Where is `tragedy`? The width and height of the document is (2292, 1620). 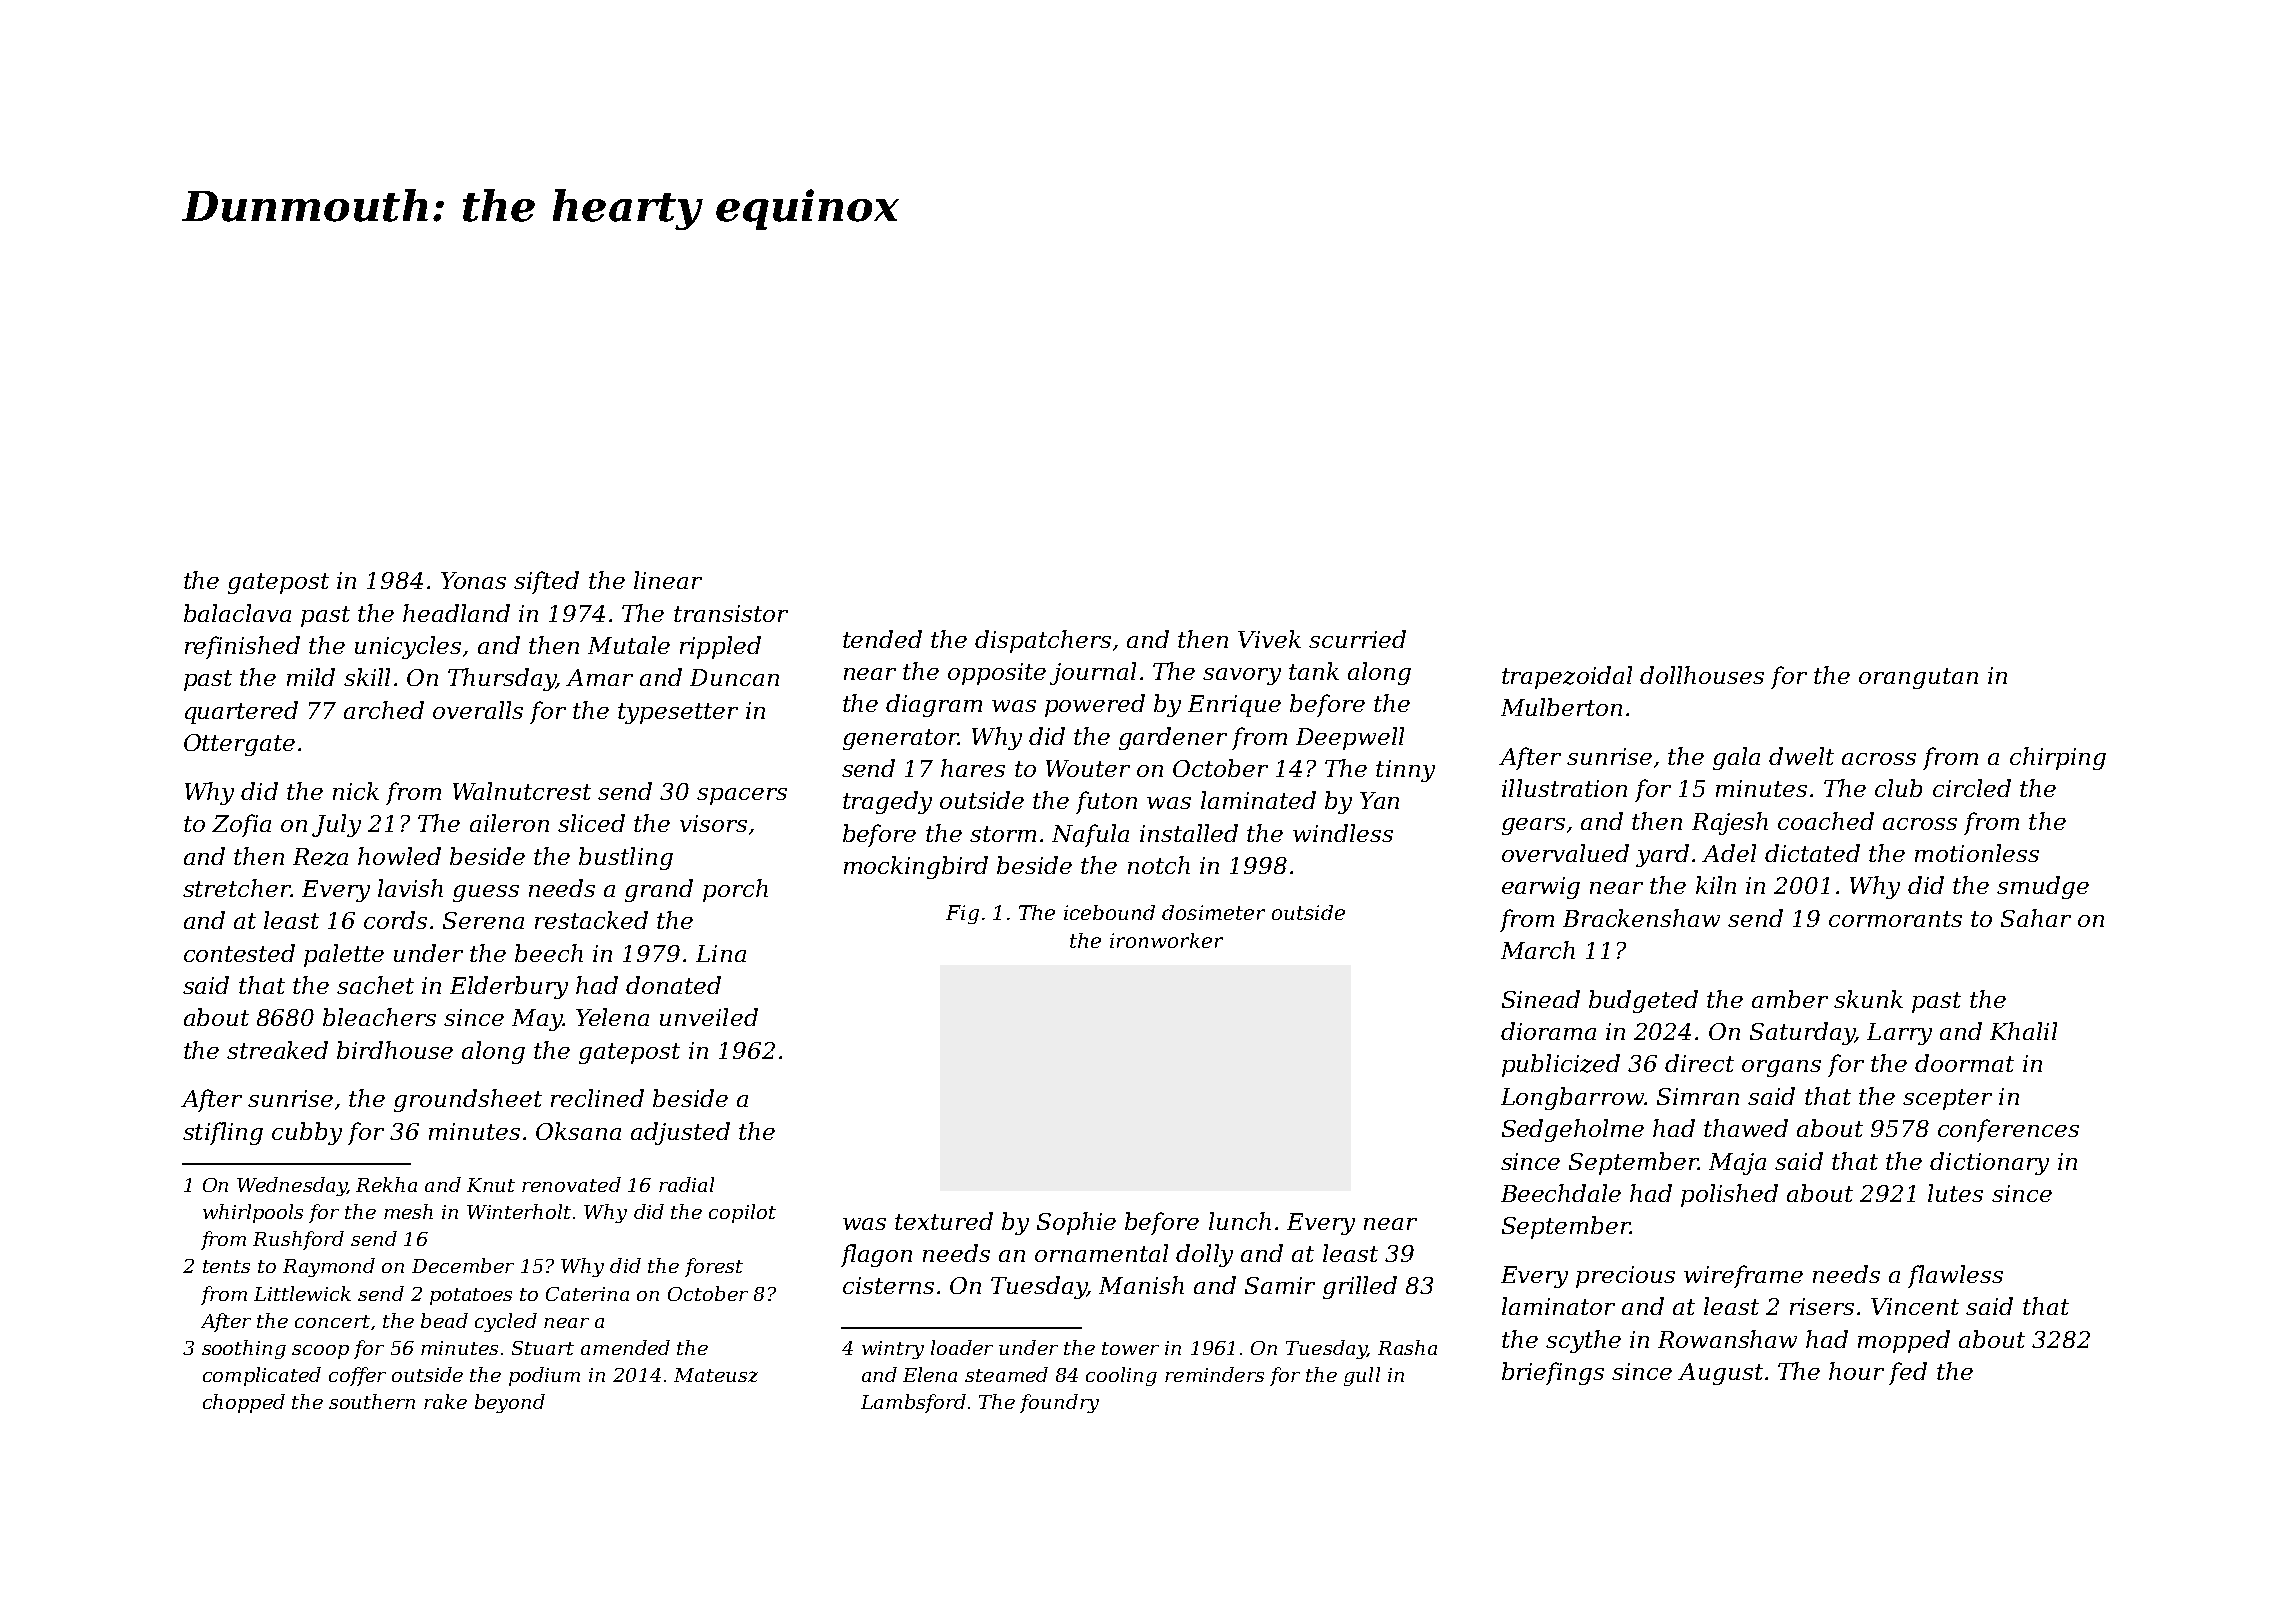
tragedy is located at coordinates (887, 802).
